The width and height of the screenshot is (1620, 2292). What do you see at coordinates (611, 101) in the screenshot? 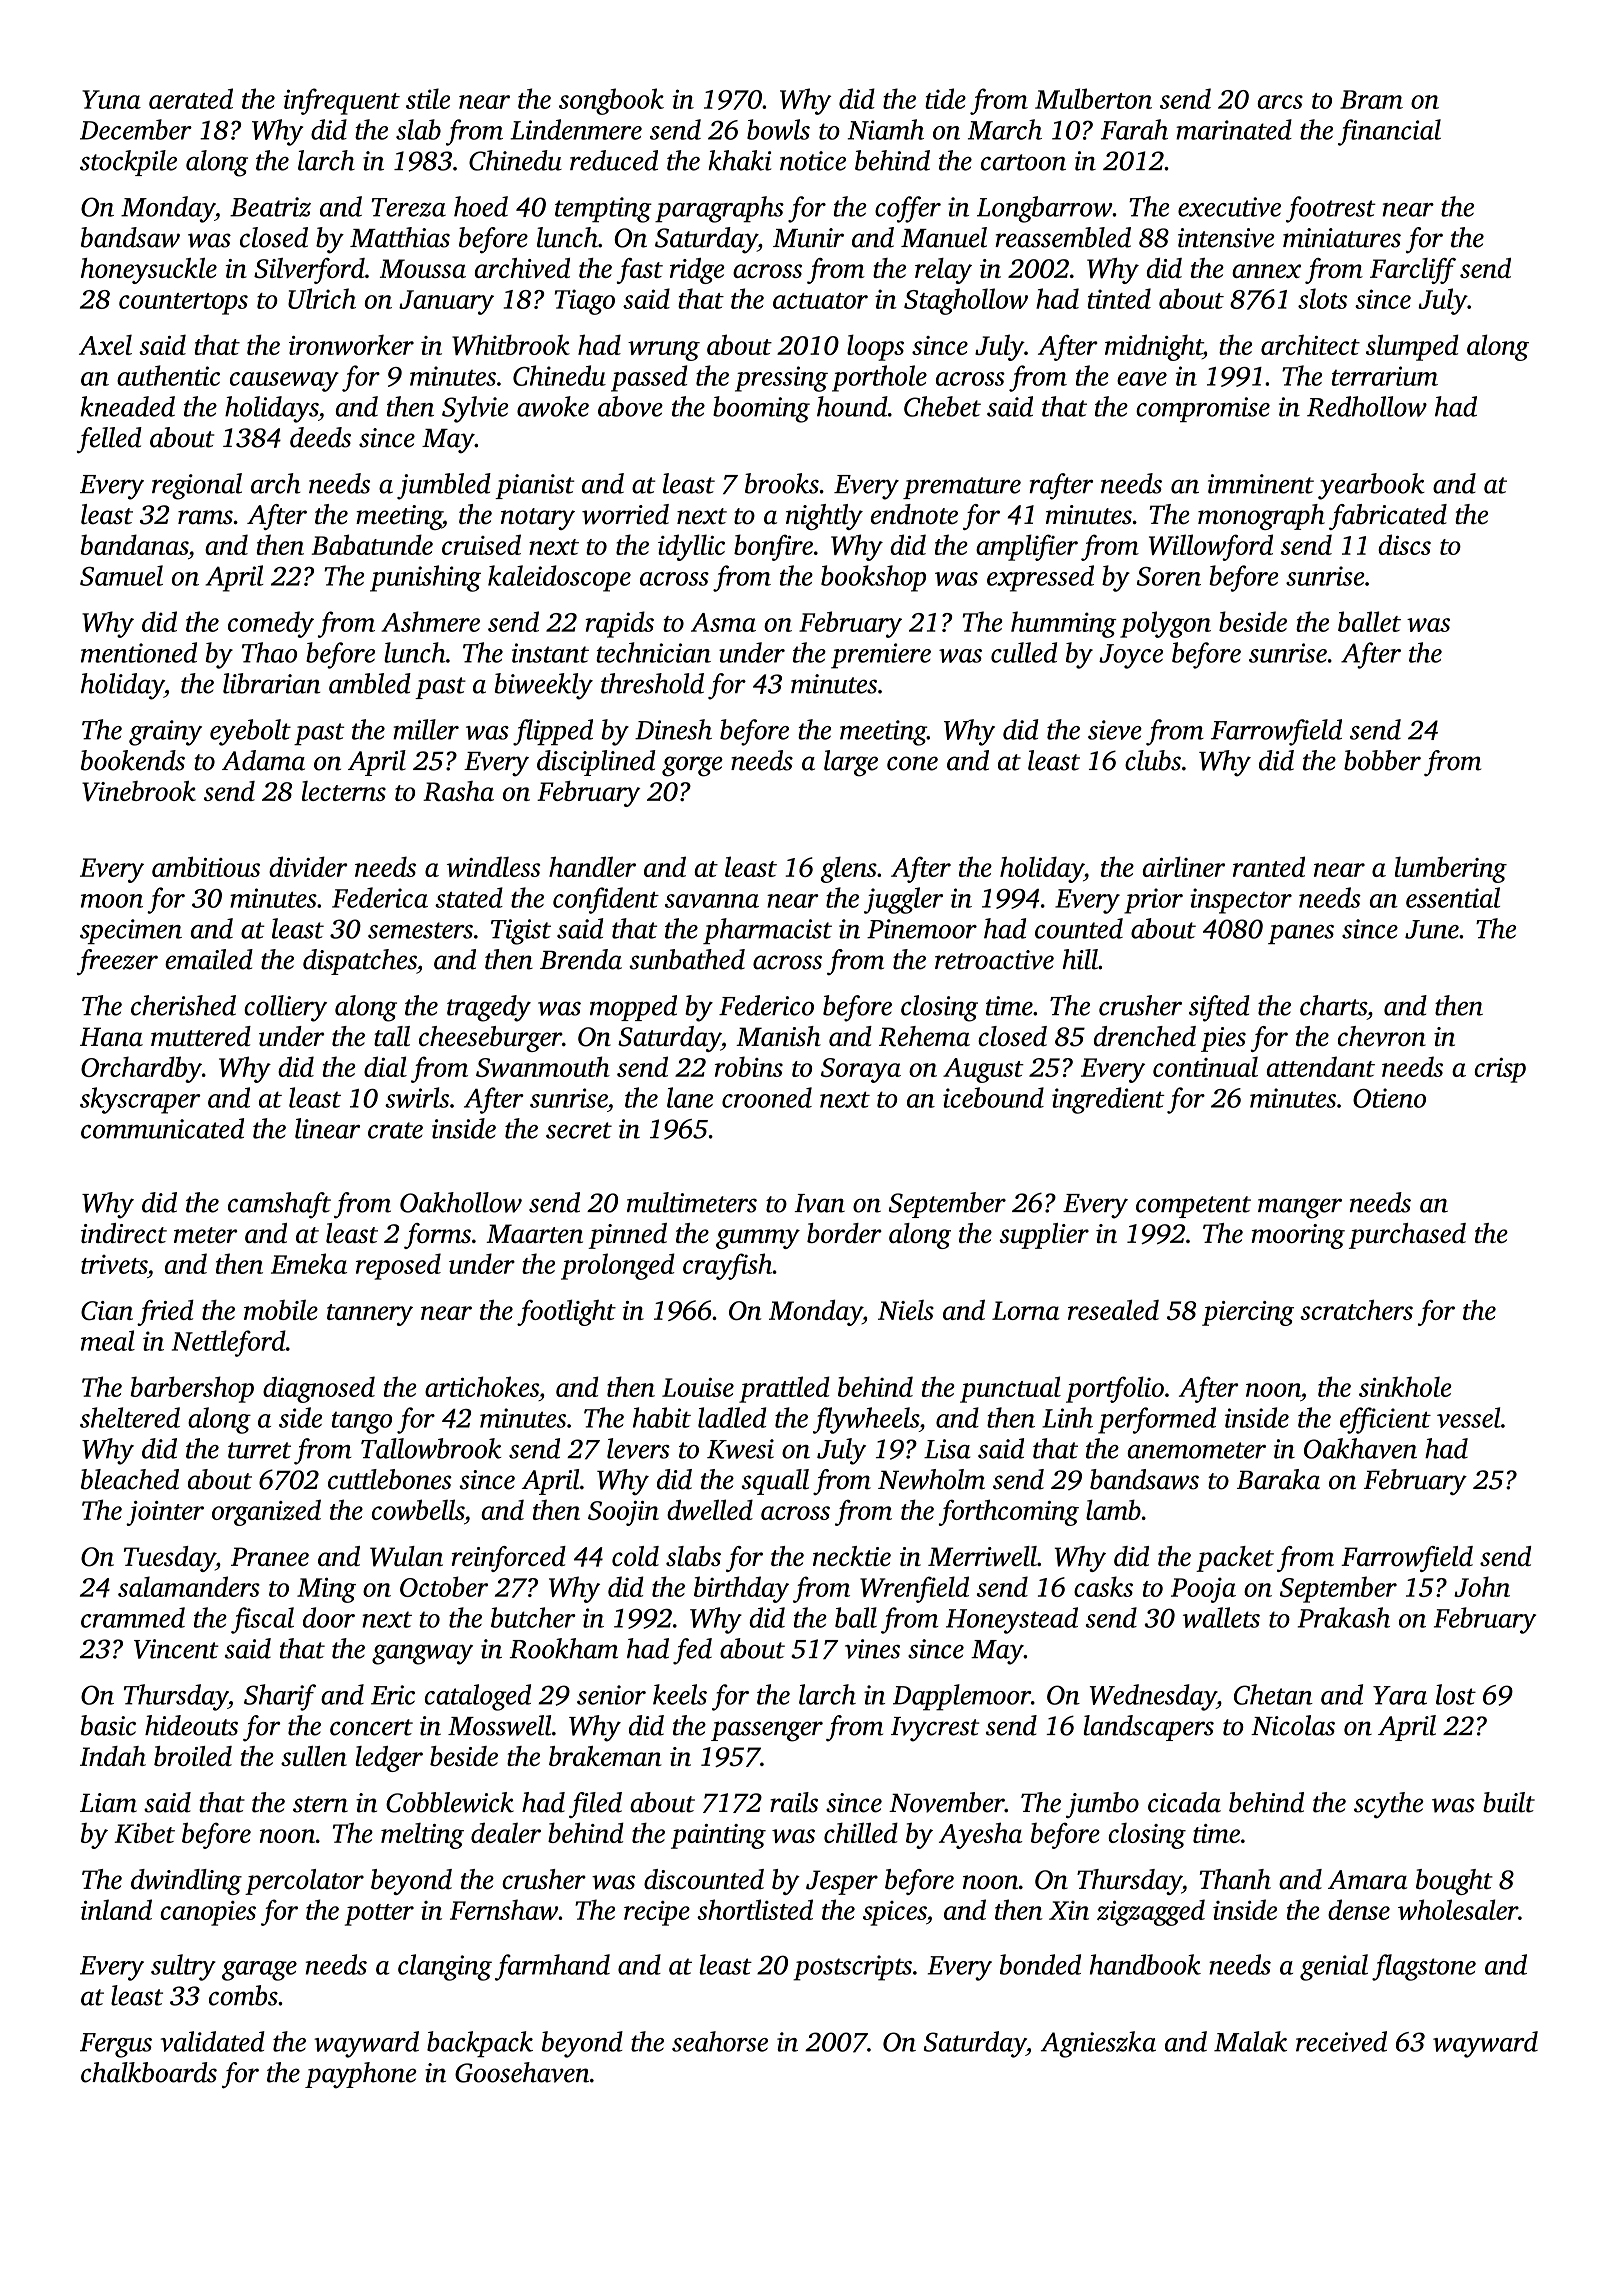
I see `songbook` at bounding box center [611, 101].
